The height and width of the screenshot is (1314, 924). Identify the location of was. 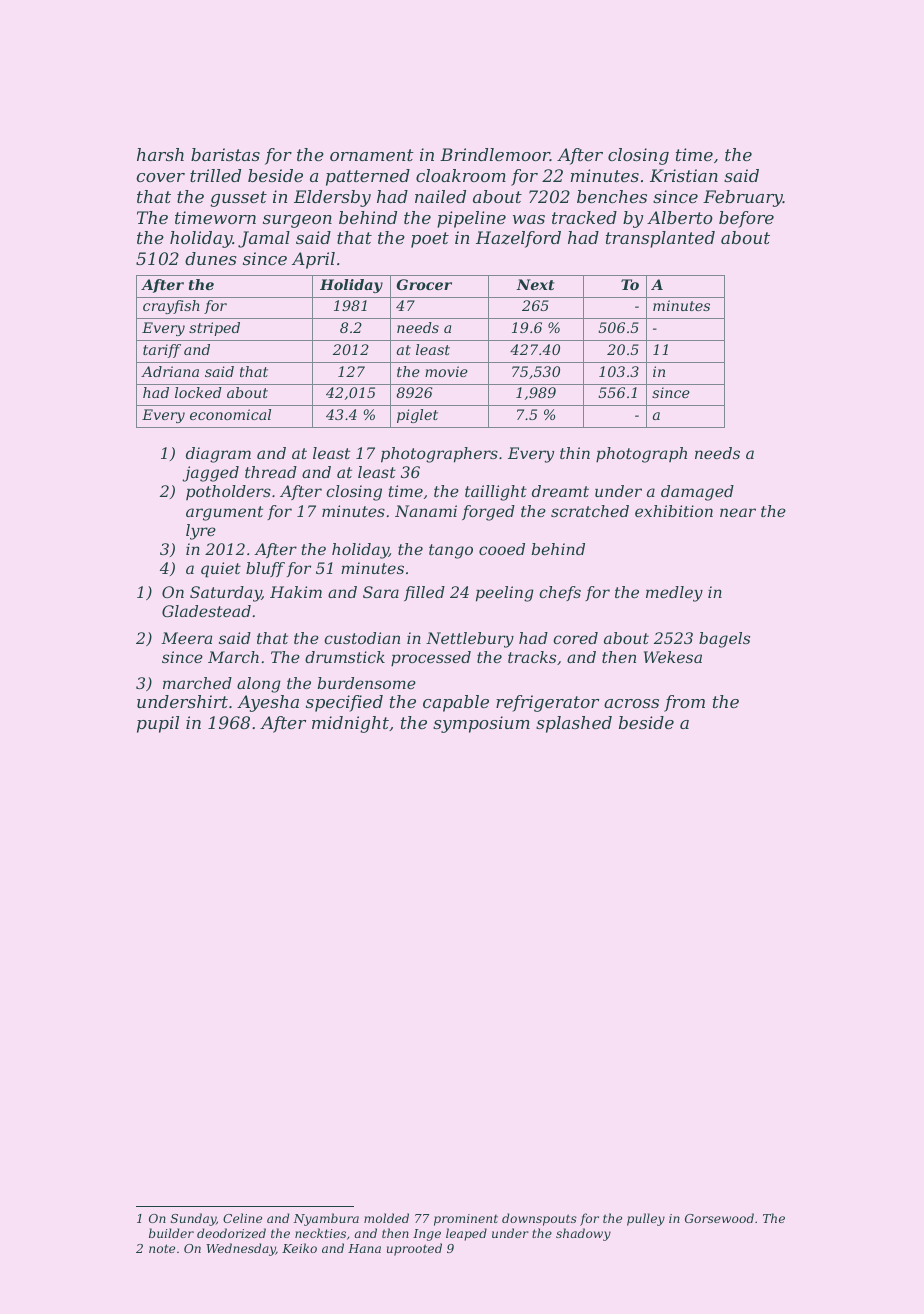
(529, 219).
